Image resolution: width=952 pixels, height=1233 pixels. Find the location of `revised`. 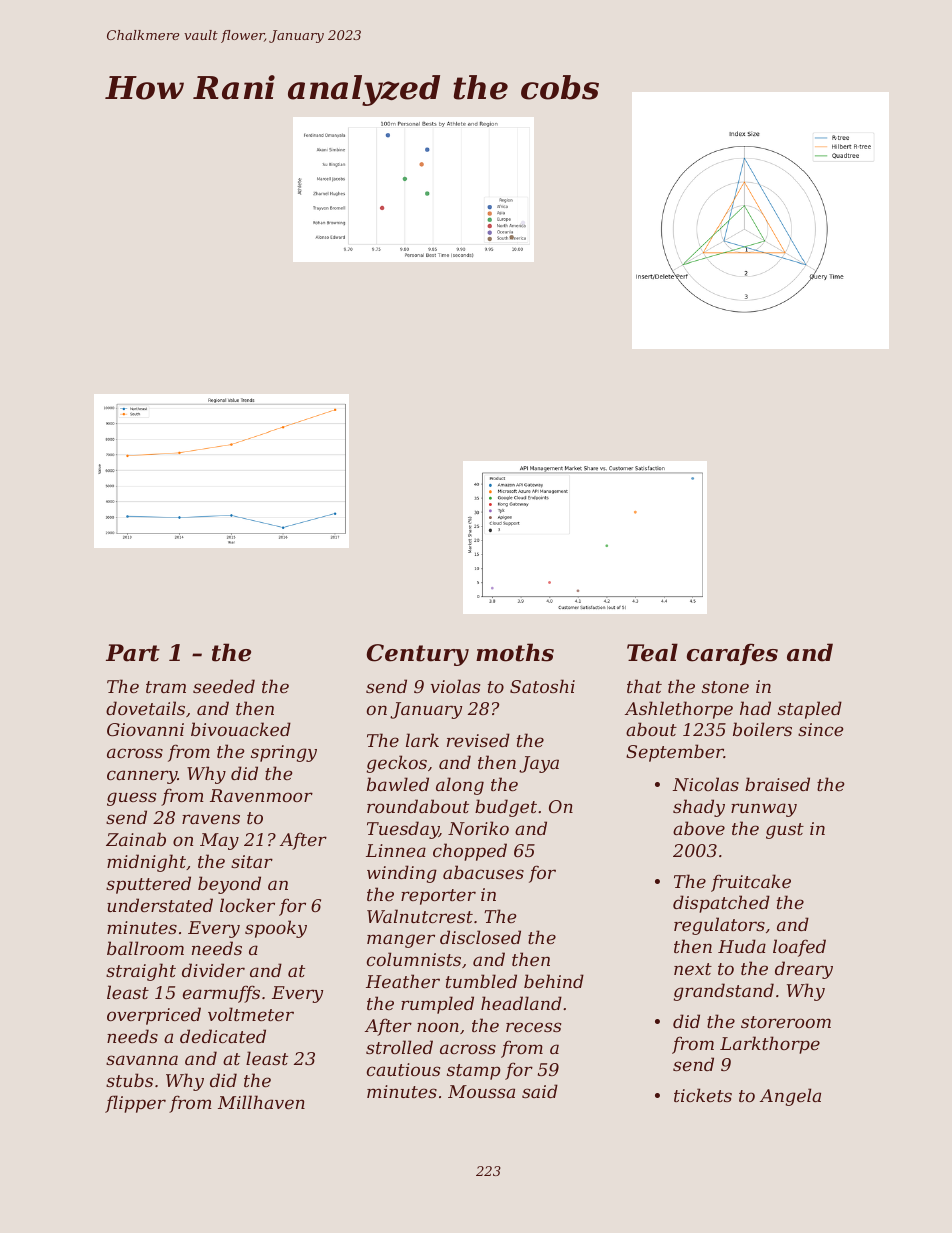

revised is located at coordinates (478, 740).
